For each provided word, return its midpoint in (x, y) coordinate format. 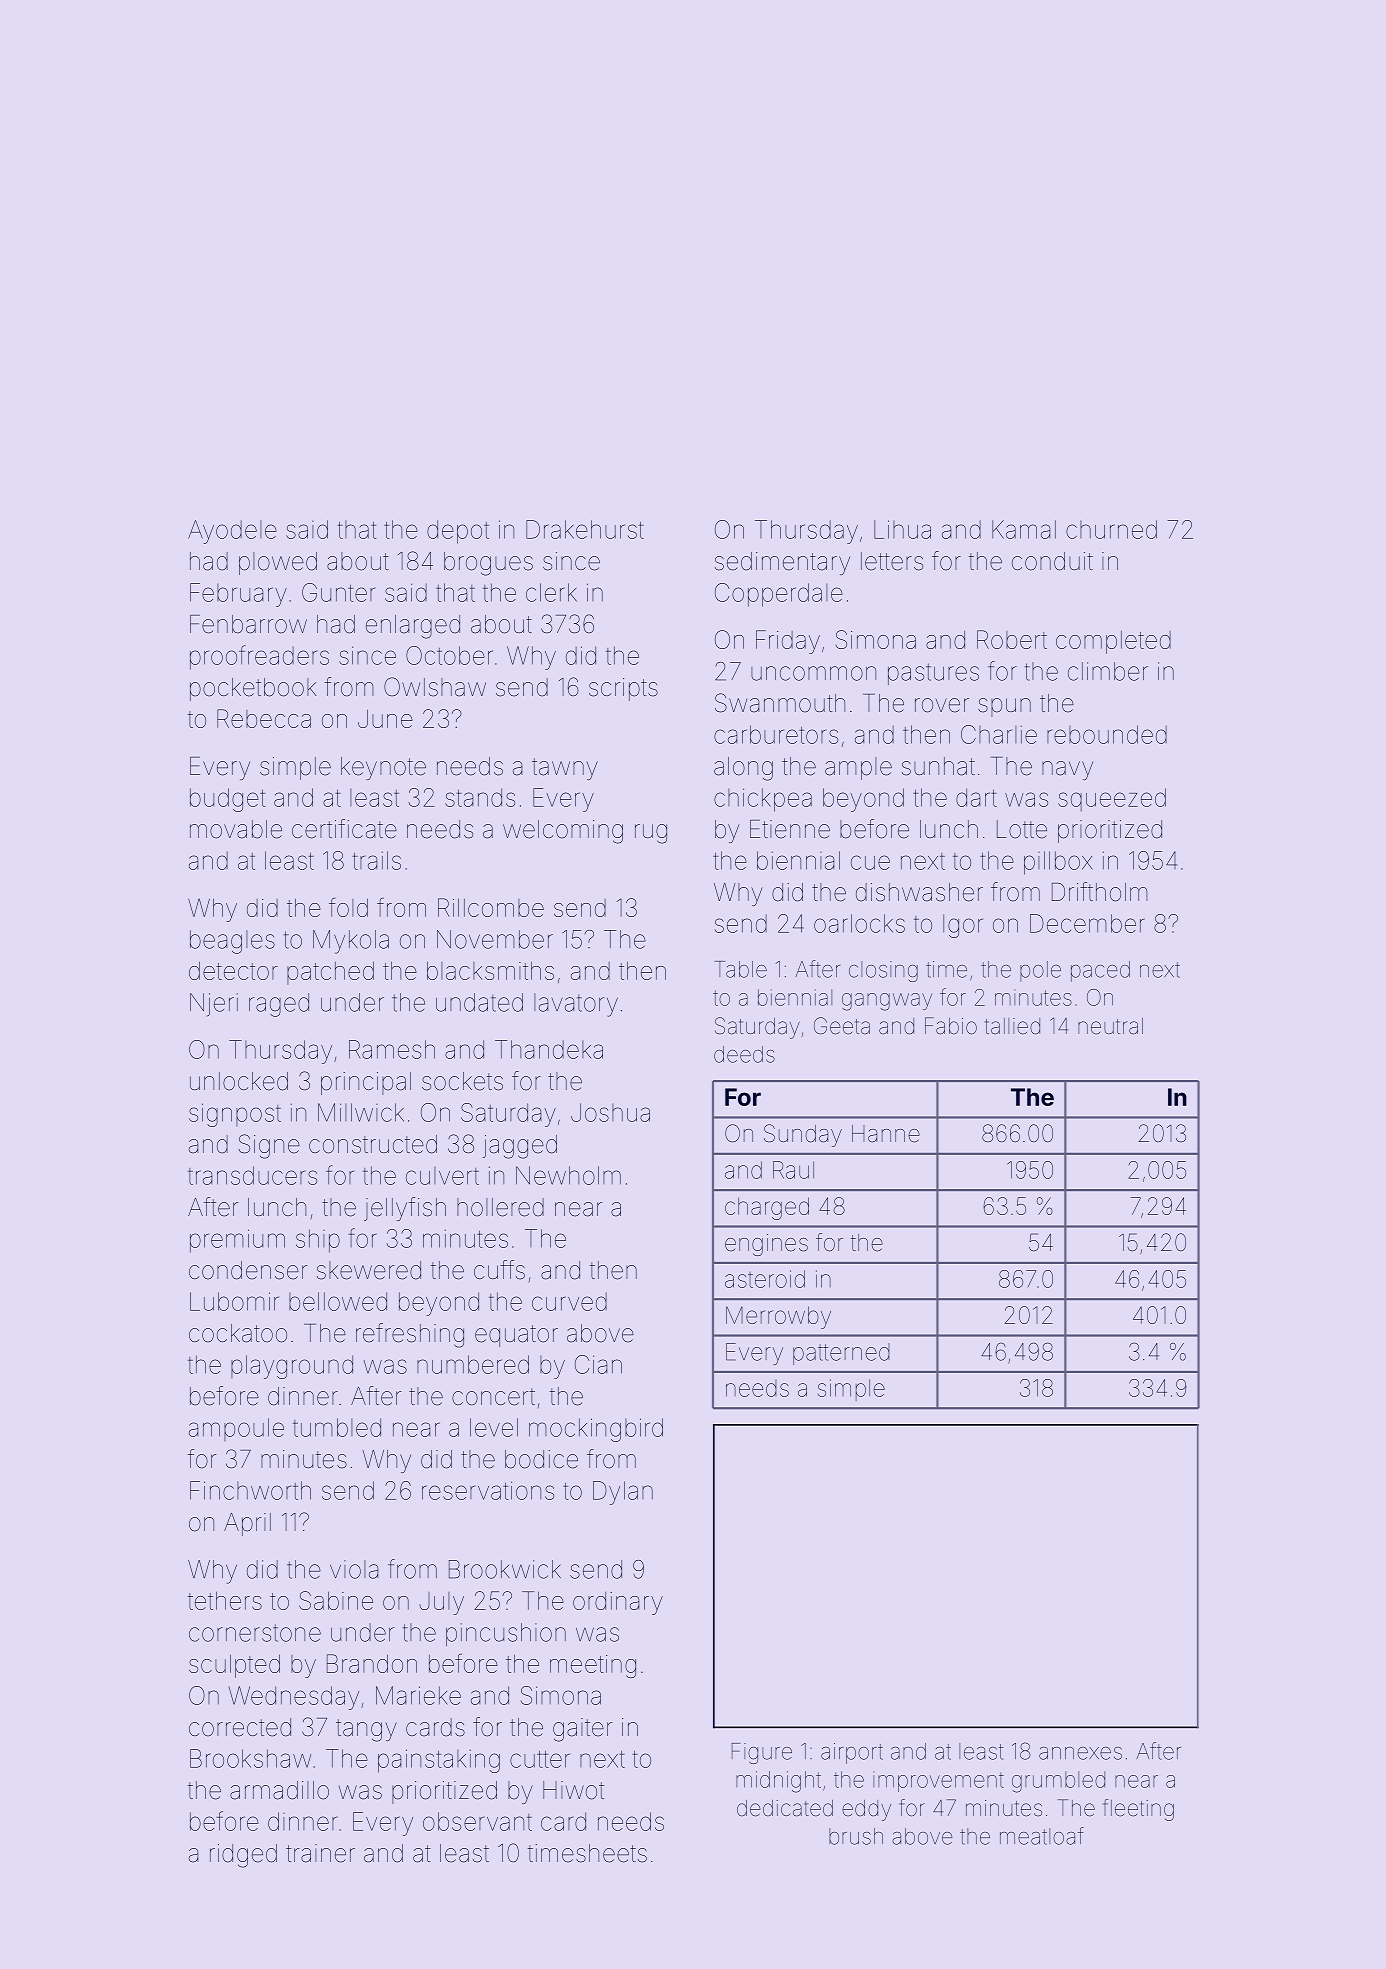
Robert (1012, 639)
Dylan (623, 1493)
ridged (243, 1856)
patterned (841, 1354)
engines (766, 1245)
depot (458, 532)
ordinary (618, 1603)
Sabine (336, 1600)
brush (856, 1836)
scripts (623, 689)
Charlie (999, 734)
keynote (383, 768)
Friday (788, 642)
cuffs (499, 1270)
